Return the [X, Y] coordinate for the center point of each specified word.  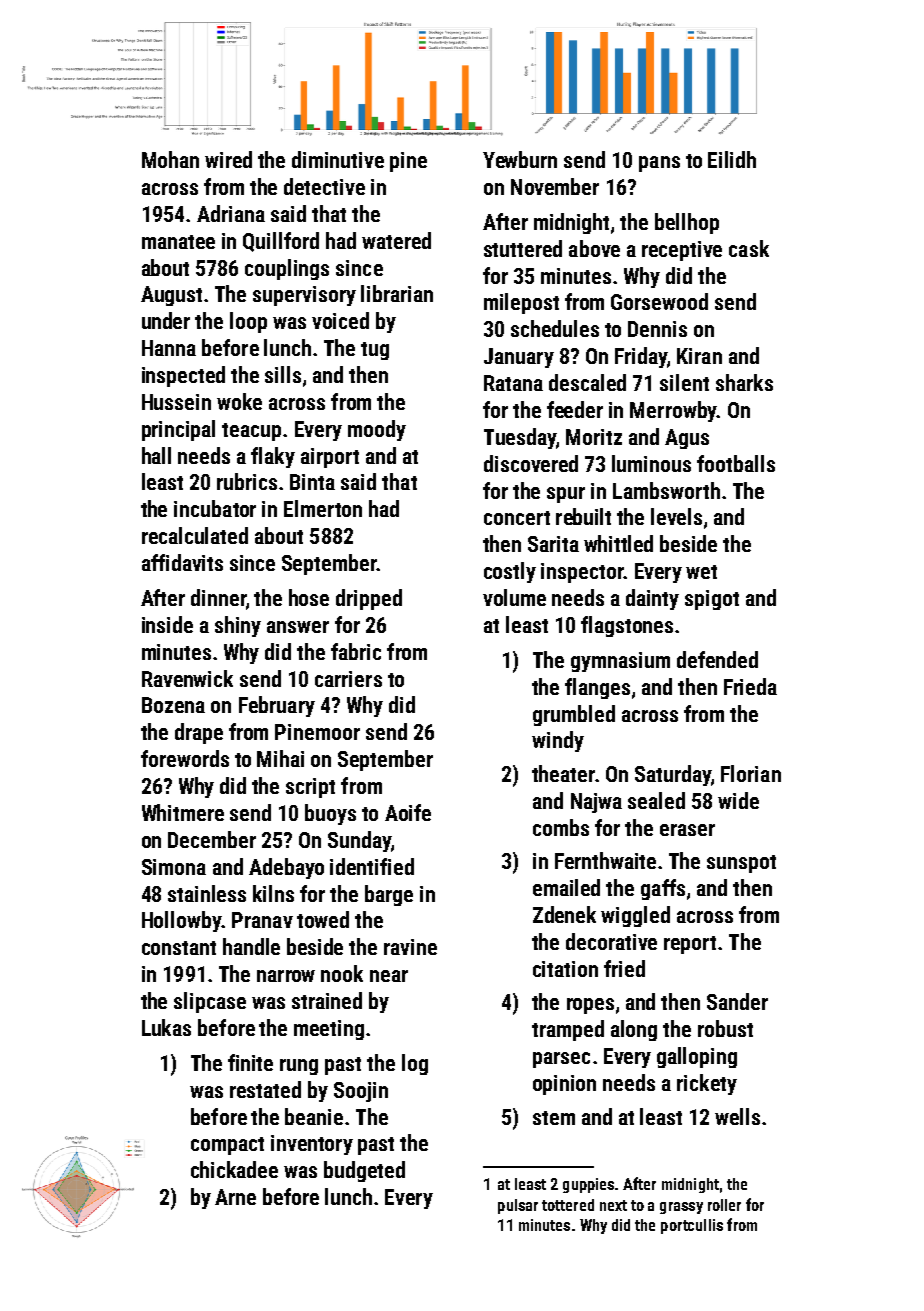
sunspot [741, 864]
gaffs [663, 889]
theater [563, 773]
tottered [568, 1205]
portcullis [692, 1226]
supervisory [304, 296]
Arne [235, 1197]
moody [377, 430]
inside [167, 624]
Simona [174, 867]
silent [684, 382]
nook [342, 973]
